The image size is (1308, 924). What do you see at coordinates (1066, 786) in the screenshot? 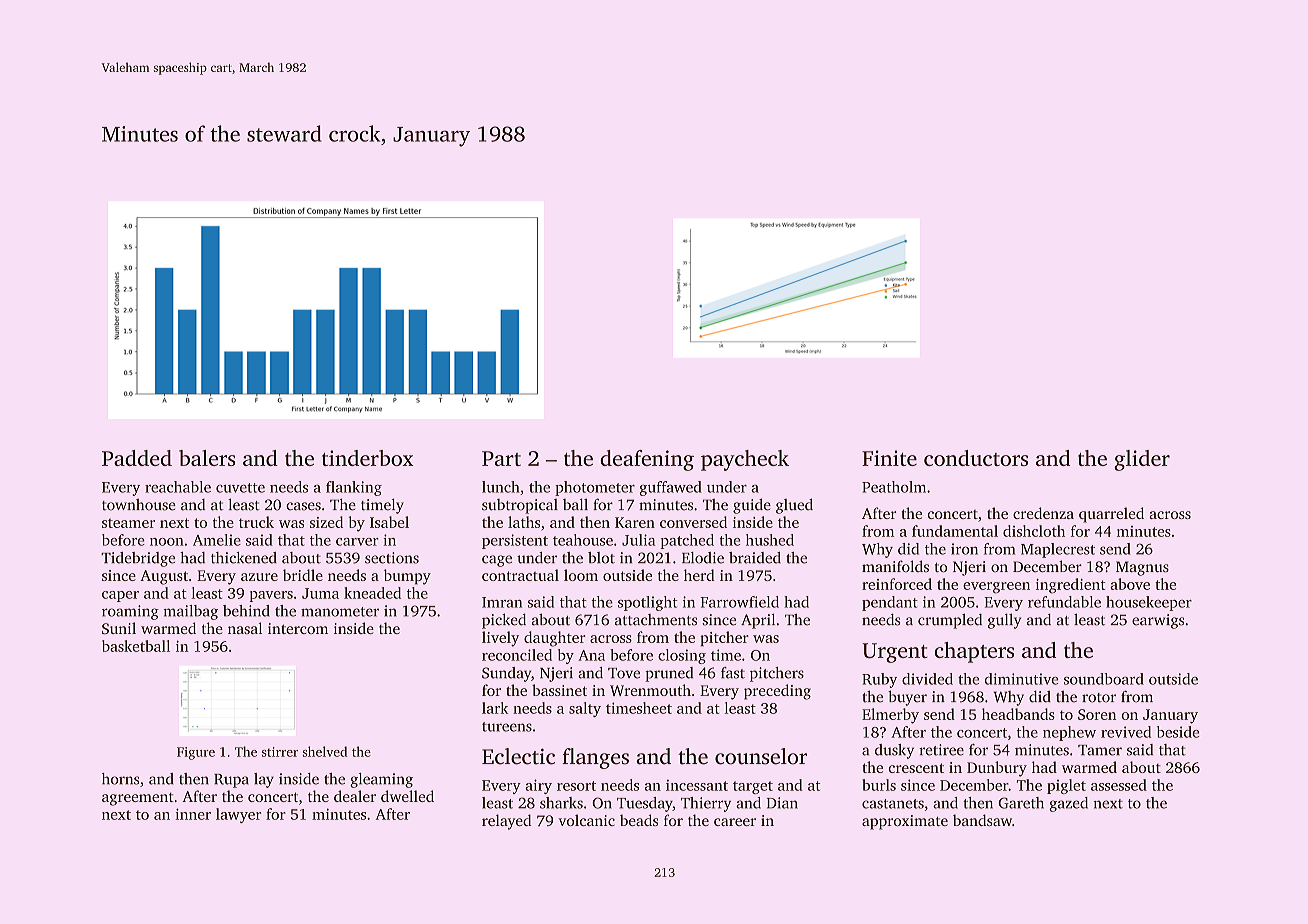
I see `piglet` at bounding box center [1066, 786].
